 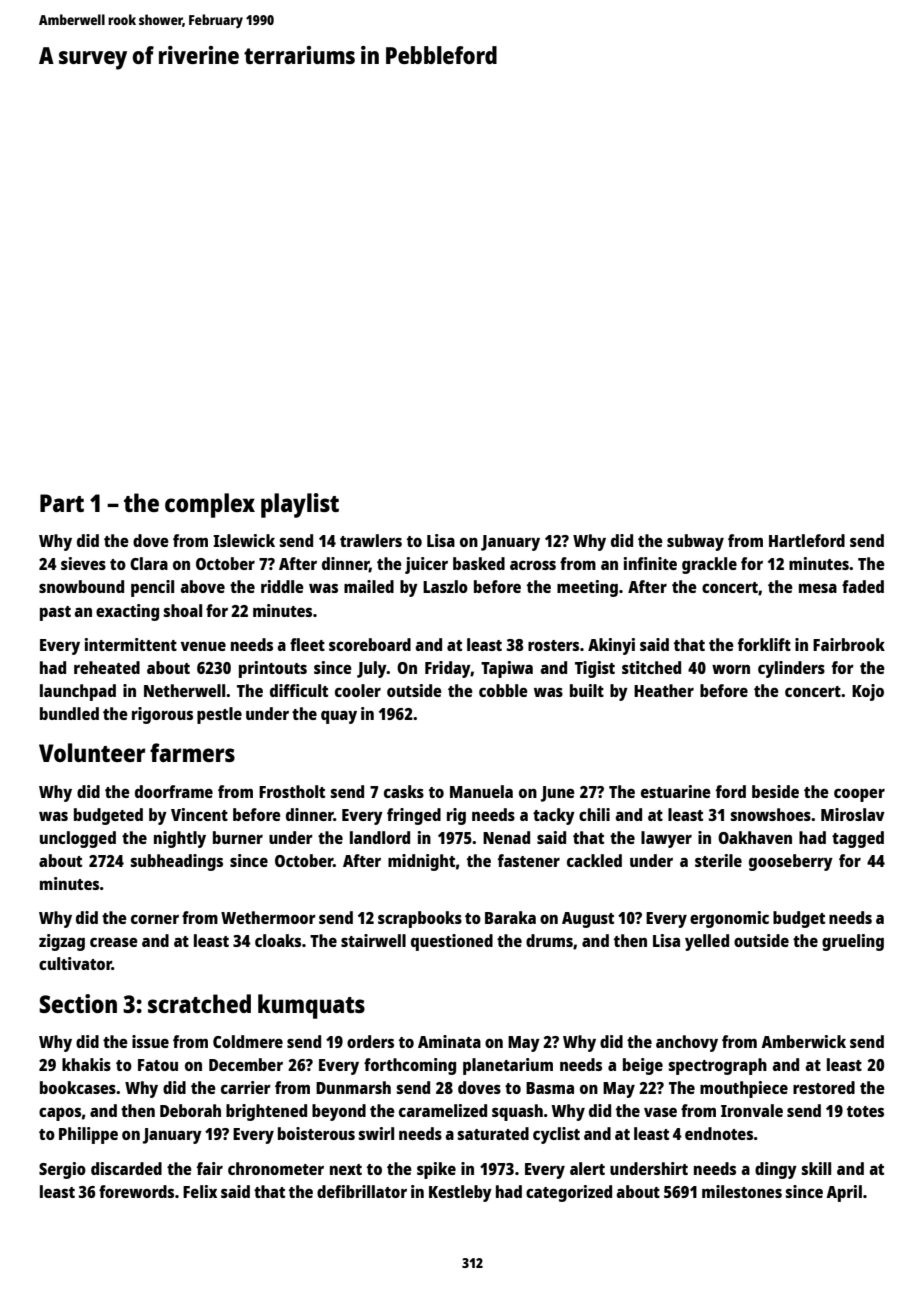 What do you see at coordinates (853, 942) in the page?
I see `grueling` at bounding box center [853, 942].
